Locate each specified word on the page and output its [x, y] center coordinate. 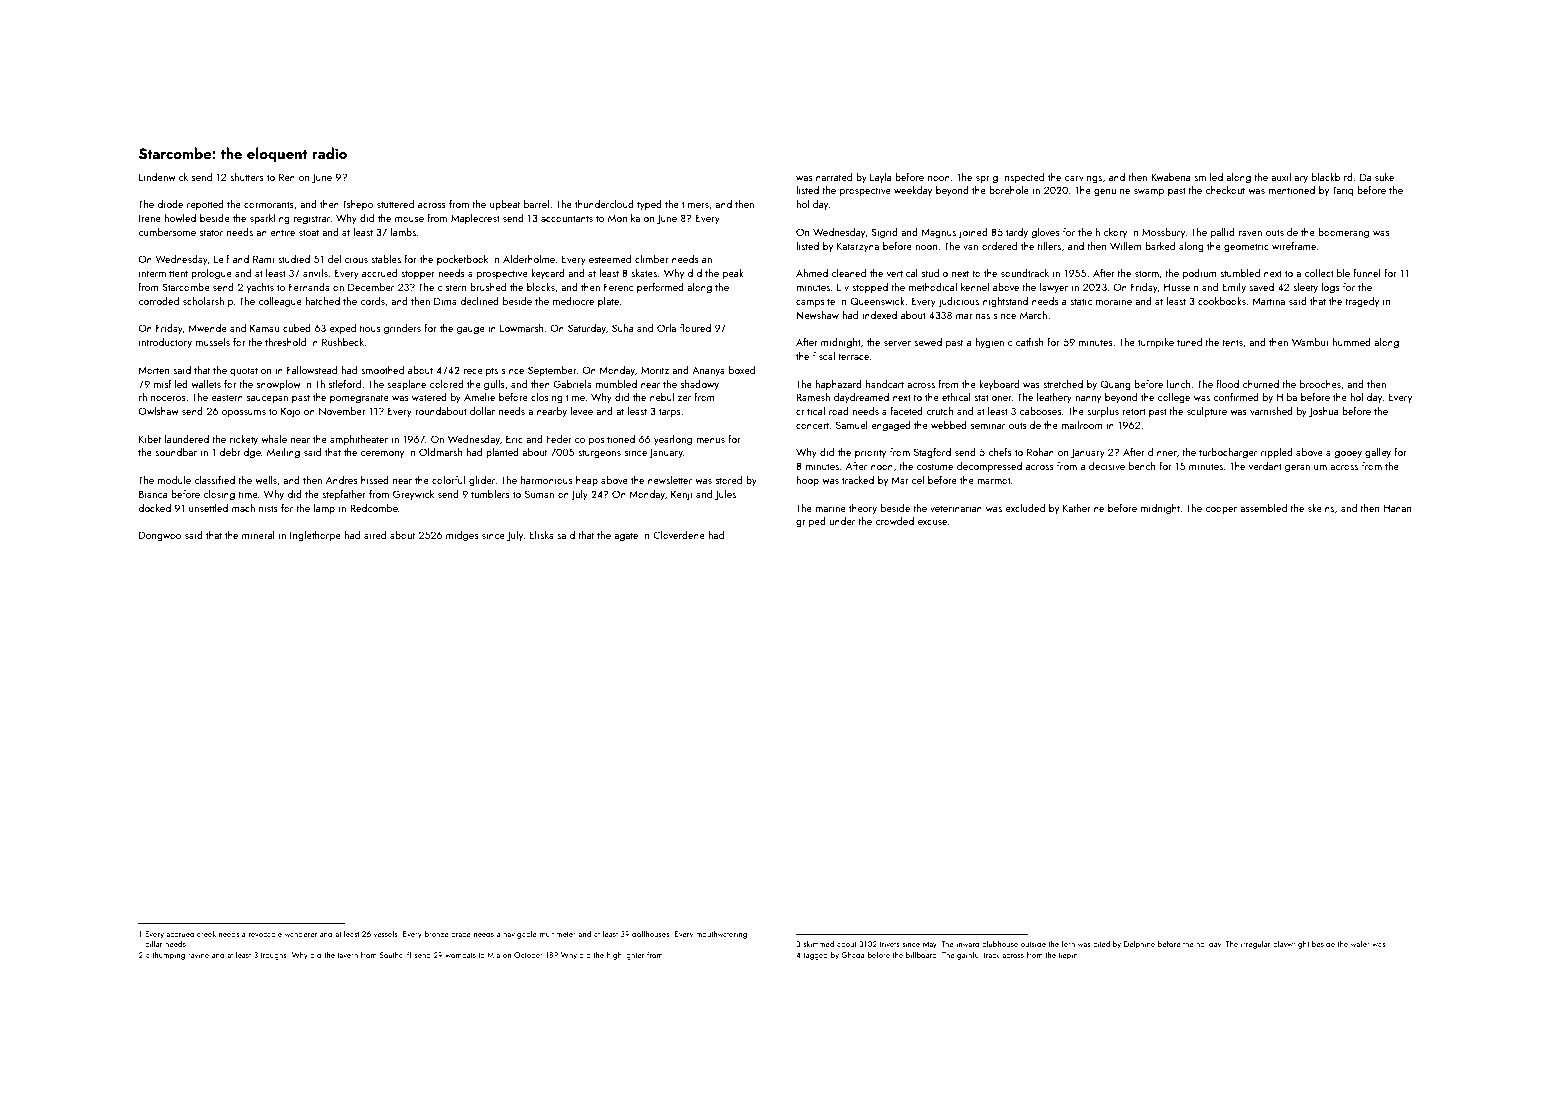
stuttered [395, 204]
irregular [1256, 944]
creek [206, 934]
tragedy [1362, 302]
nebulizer [670, 397]
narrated [834, 177]
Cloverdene [679, 535]
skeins [1321, 508]
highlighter [626, 955]
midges [462, 536]
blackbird [1332, 177]
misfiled [171, 384]
